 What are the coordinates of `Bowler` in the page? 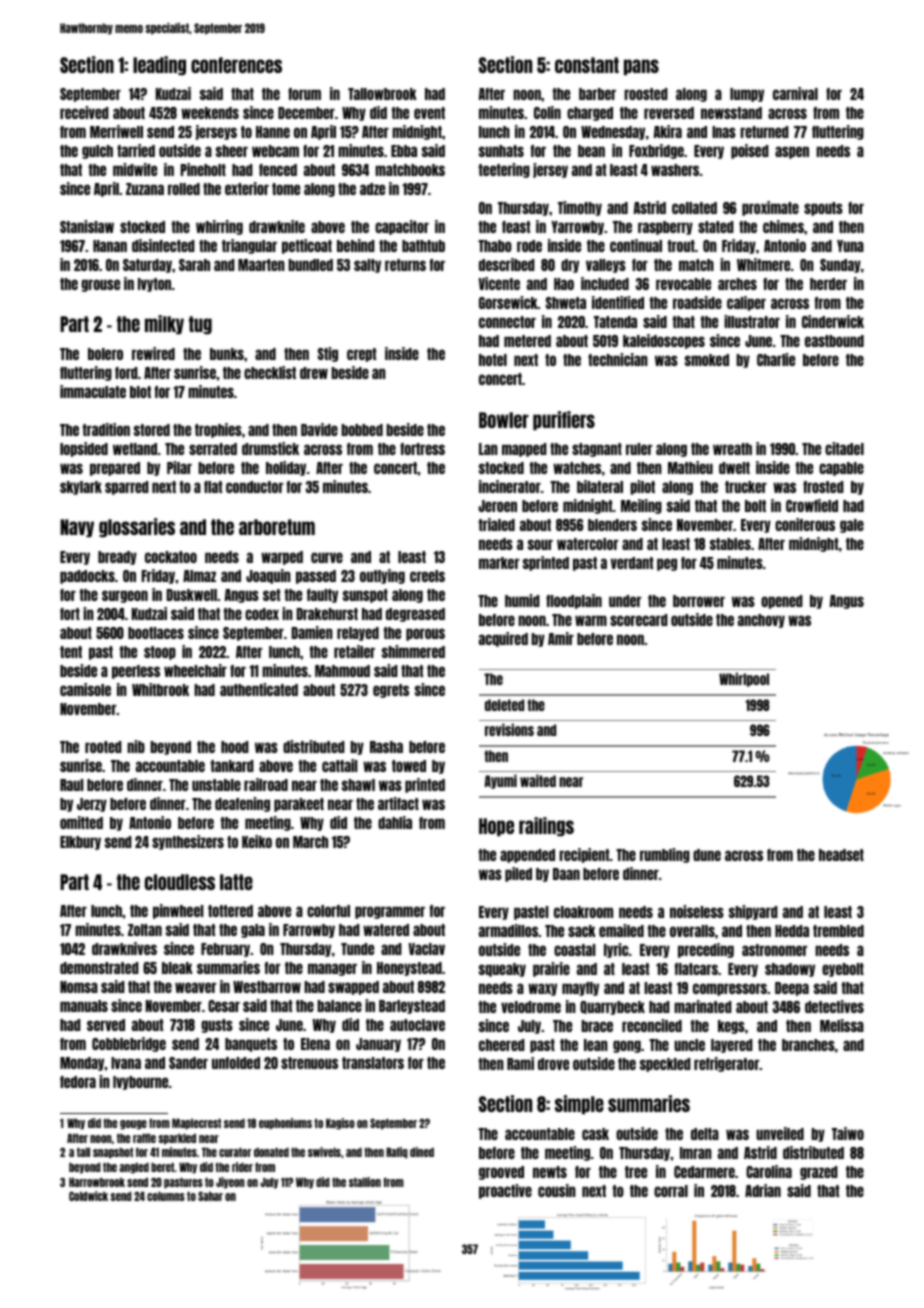 It's located at (504, 420).
